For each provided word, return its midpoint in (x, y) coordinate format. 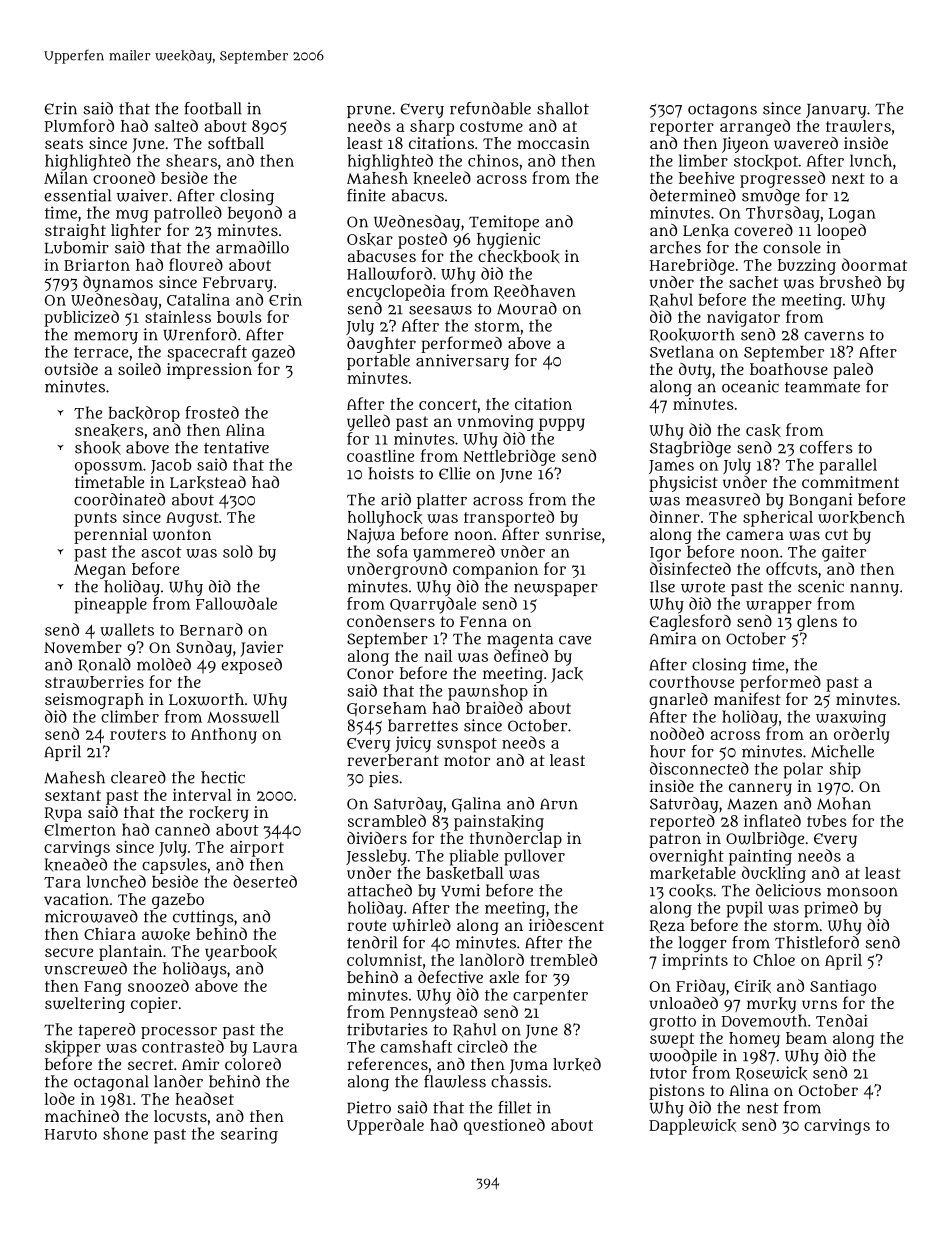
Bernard (211, 629)
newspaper (556, 589)
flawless (455, 1081)
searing (249, 1135)
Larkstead (208, 483)
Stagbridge (690, 449)
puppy (562, 424)
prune (369, 111)
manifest (747, 698)
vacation (76, 899)
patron (675, 840)
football (213, 108)
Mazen (752, 804)
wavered (806, 143)
